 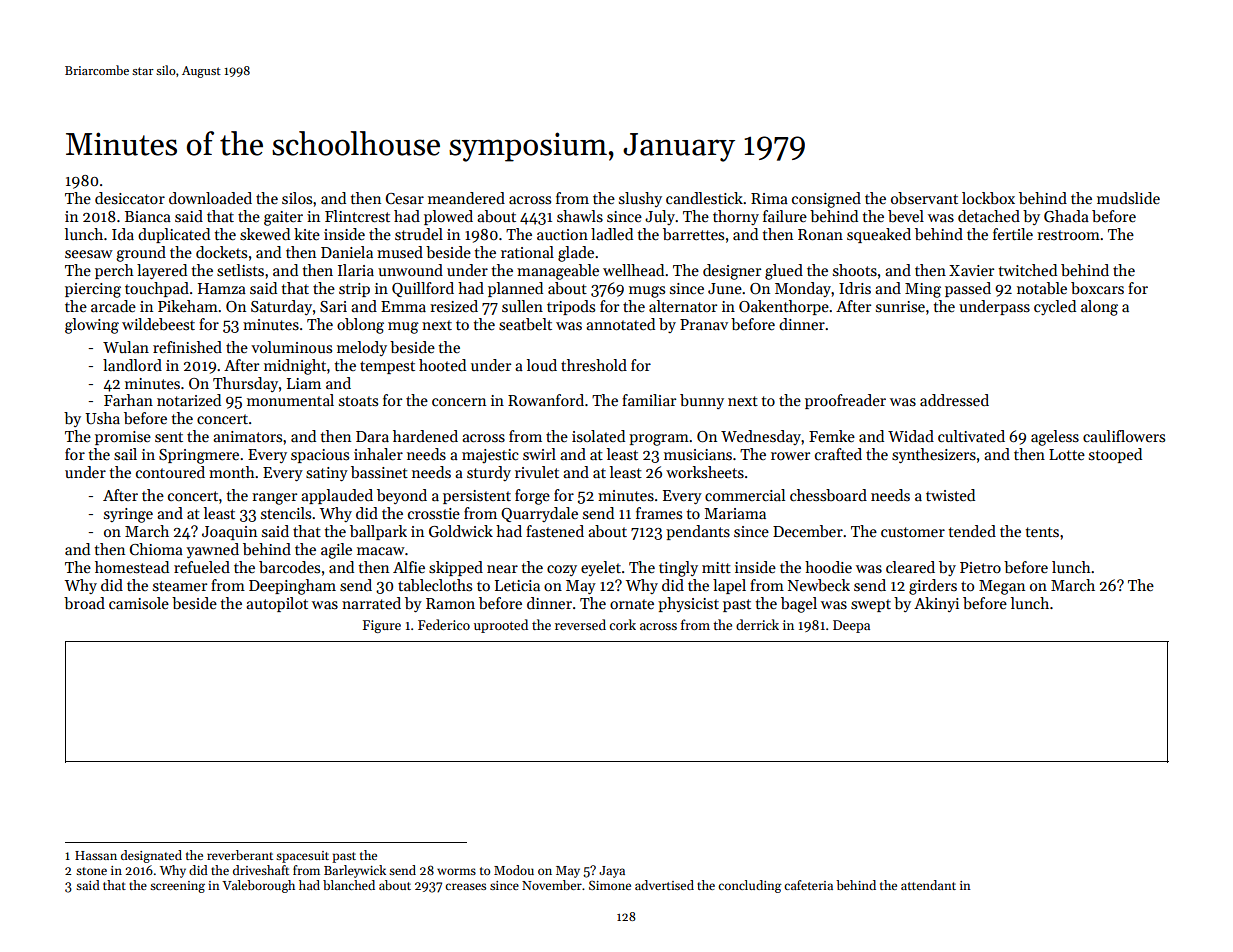 What do you see at coordinates (1028, 270) in the document?
I see `twitched` at bounding box center [1028, 270].
